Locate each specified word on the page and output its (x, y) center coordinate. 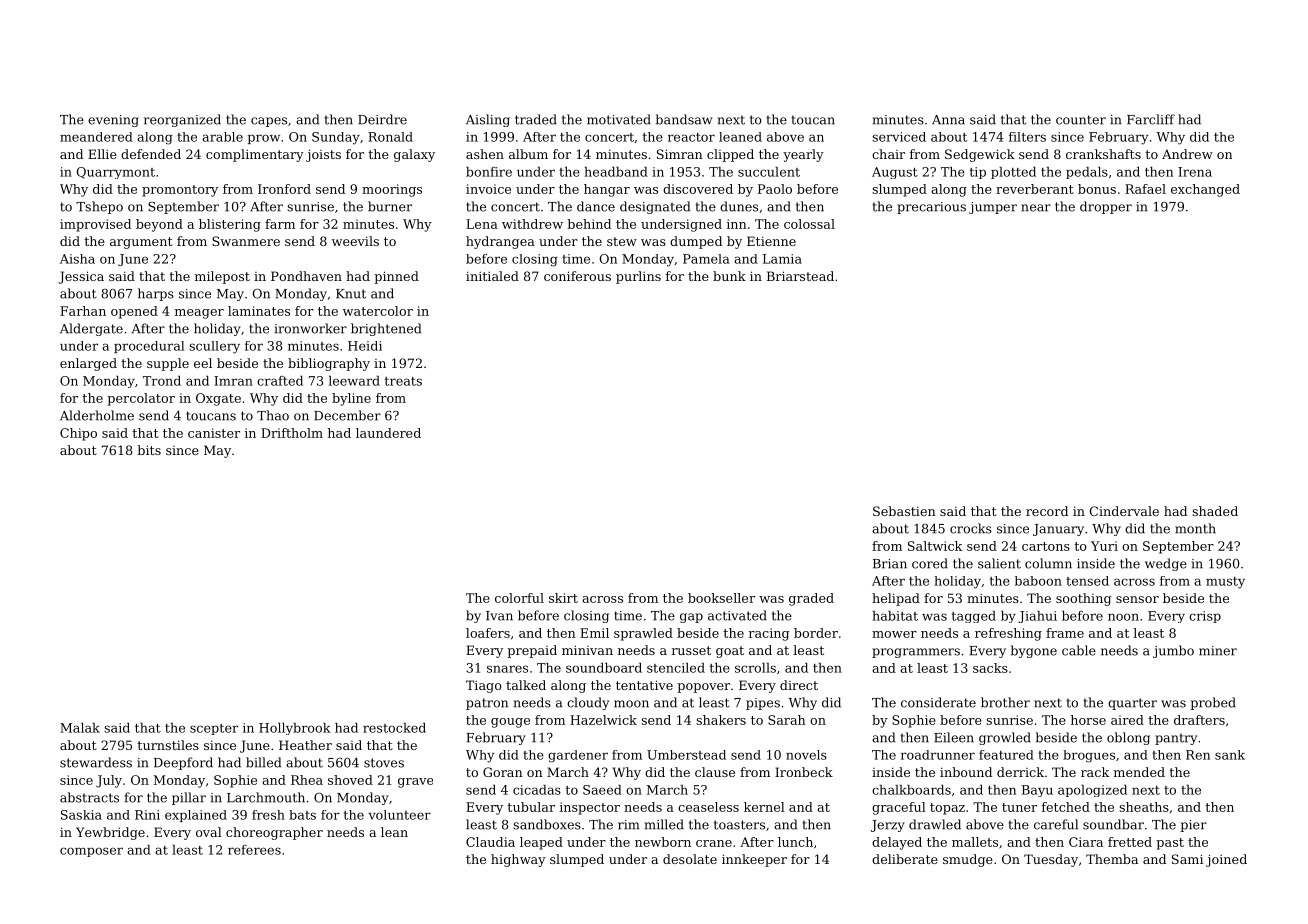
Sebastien (904, 511)
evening (113, 121)
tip (978, 173)
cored (930, 563)
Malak (80, 728)
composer (91, 852)
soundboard (604, 668)
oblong (1128, 738)
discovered (698, 189)
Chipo (78, 434)
